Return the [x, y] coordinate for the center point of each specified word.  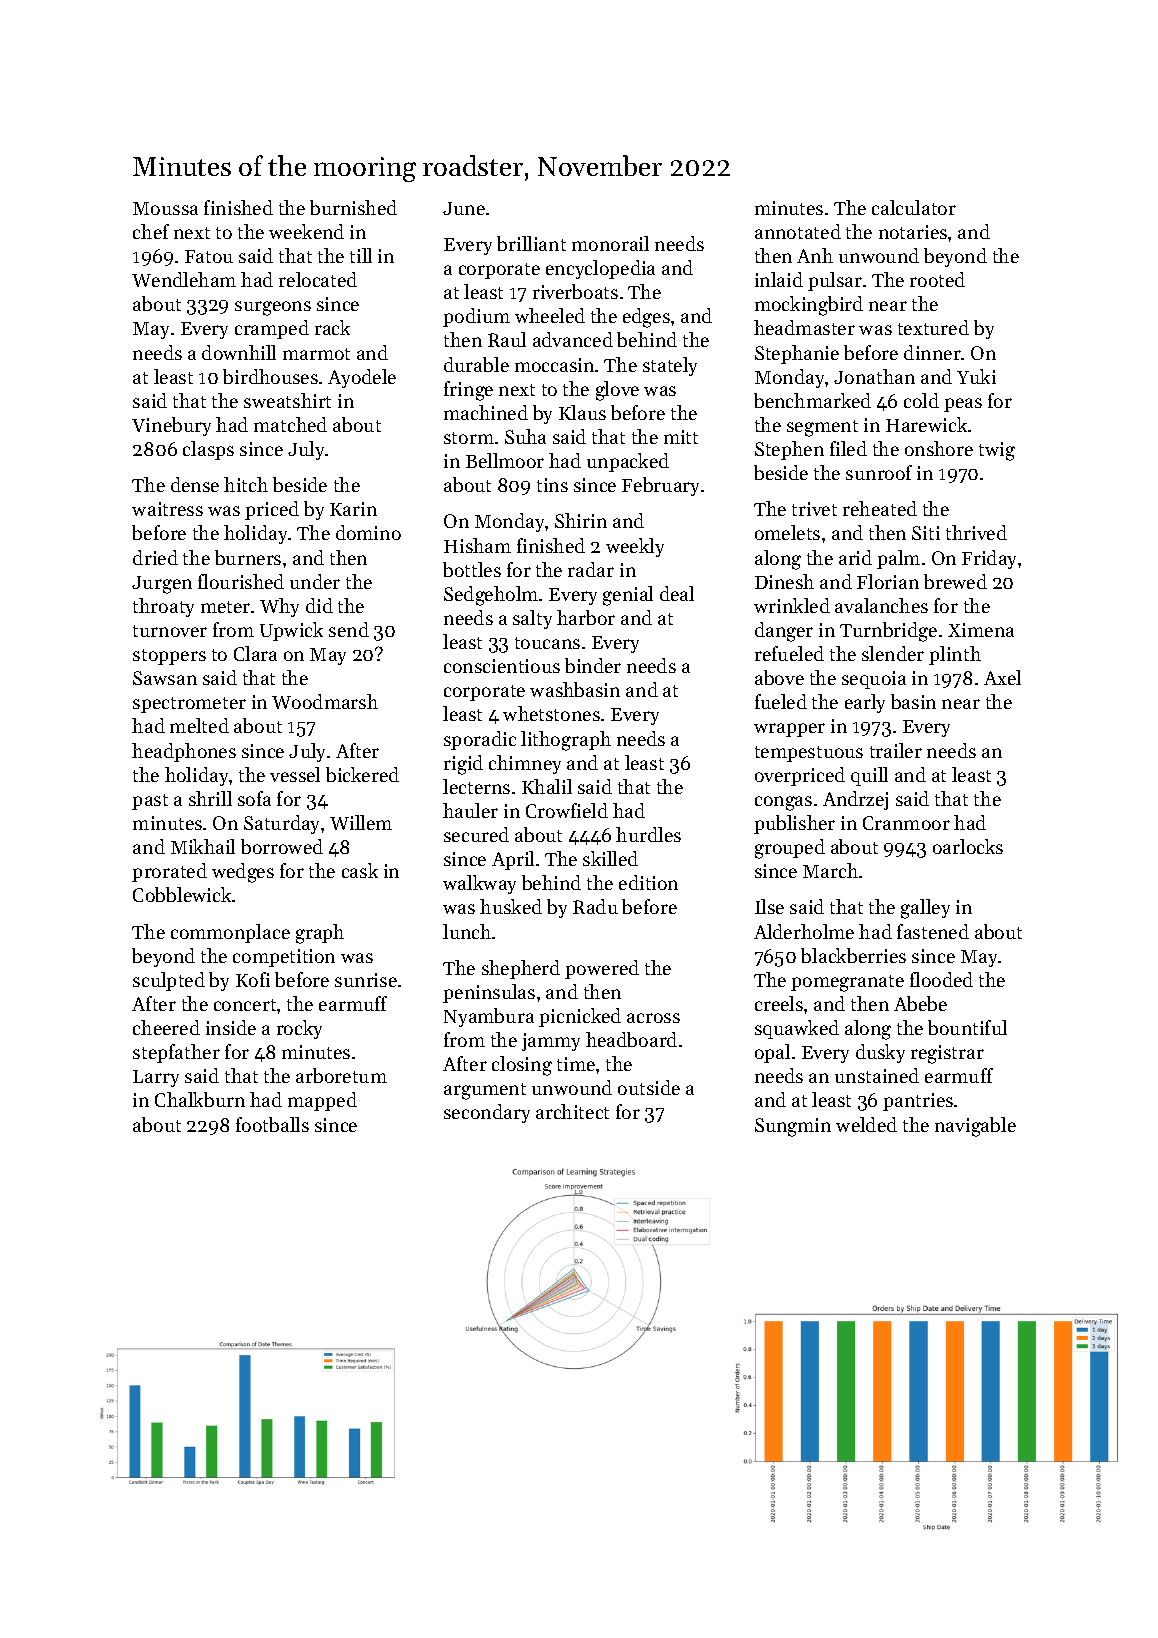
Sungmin [793, 1127]
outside [649, 1087]
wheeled [550, 315]
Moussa [165, 208]
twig [997, 451]
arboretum [341, 1075]
